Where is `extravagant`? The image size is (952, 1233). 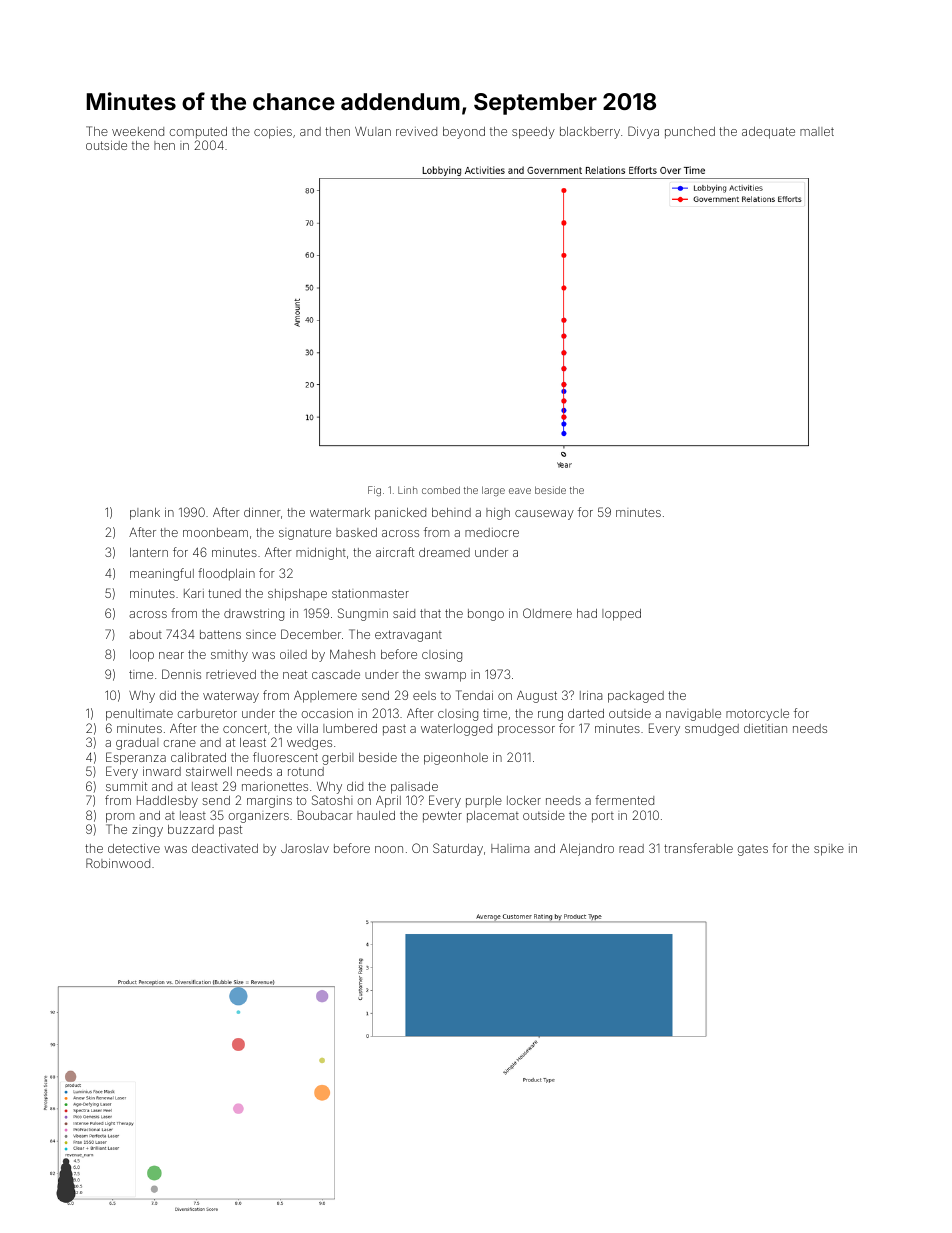
extravagant is located at coordinates (408, 636).
